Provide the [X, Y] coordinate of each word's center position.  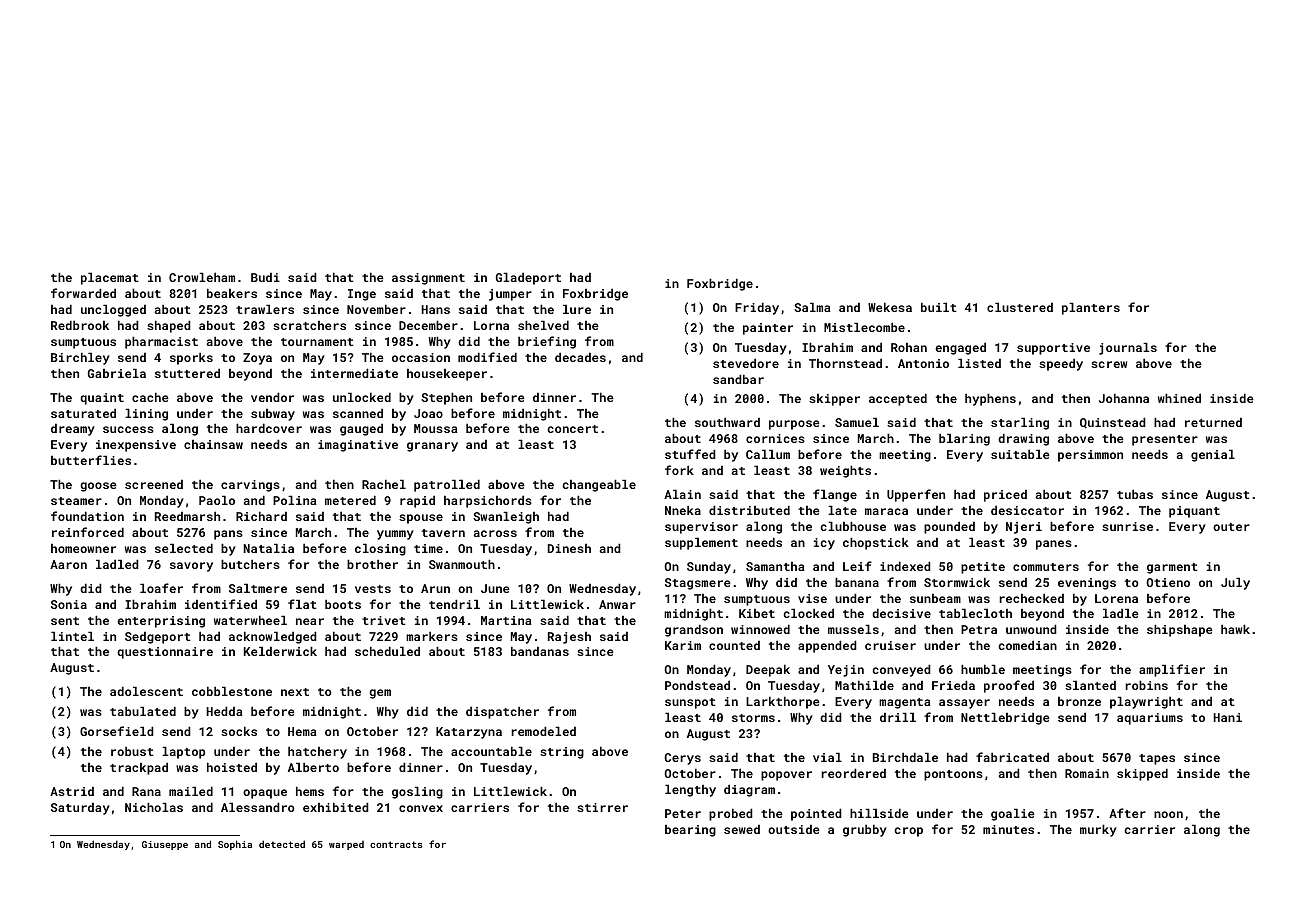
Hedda [224, 711]
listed [979, 363]
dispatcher [502, 712]
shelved [543, 325]
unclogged [113, 310]
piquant [1194, 512]
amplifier [1172, 670]
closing [380, 549]
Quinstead [1113, 423]
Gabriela [117, 373]
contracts [396, 844]
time [428, 548]
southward [727, 422]
